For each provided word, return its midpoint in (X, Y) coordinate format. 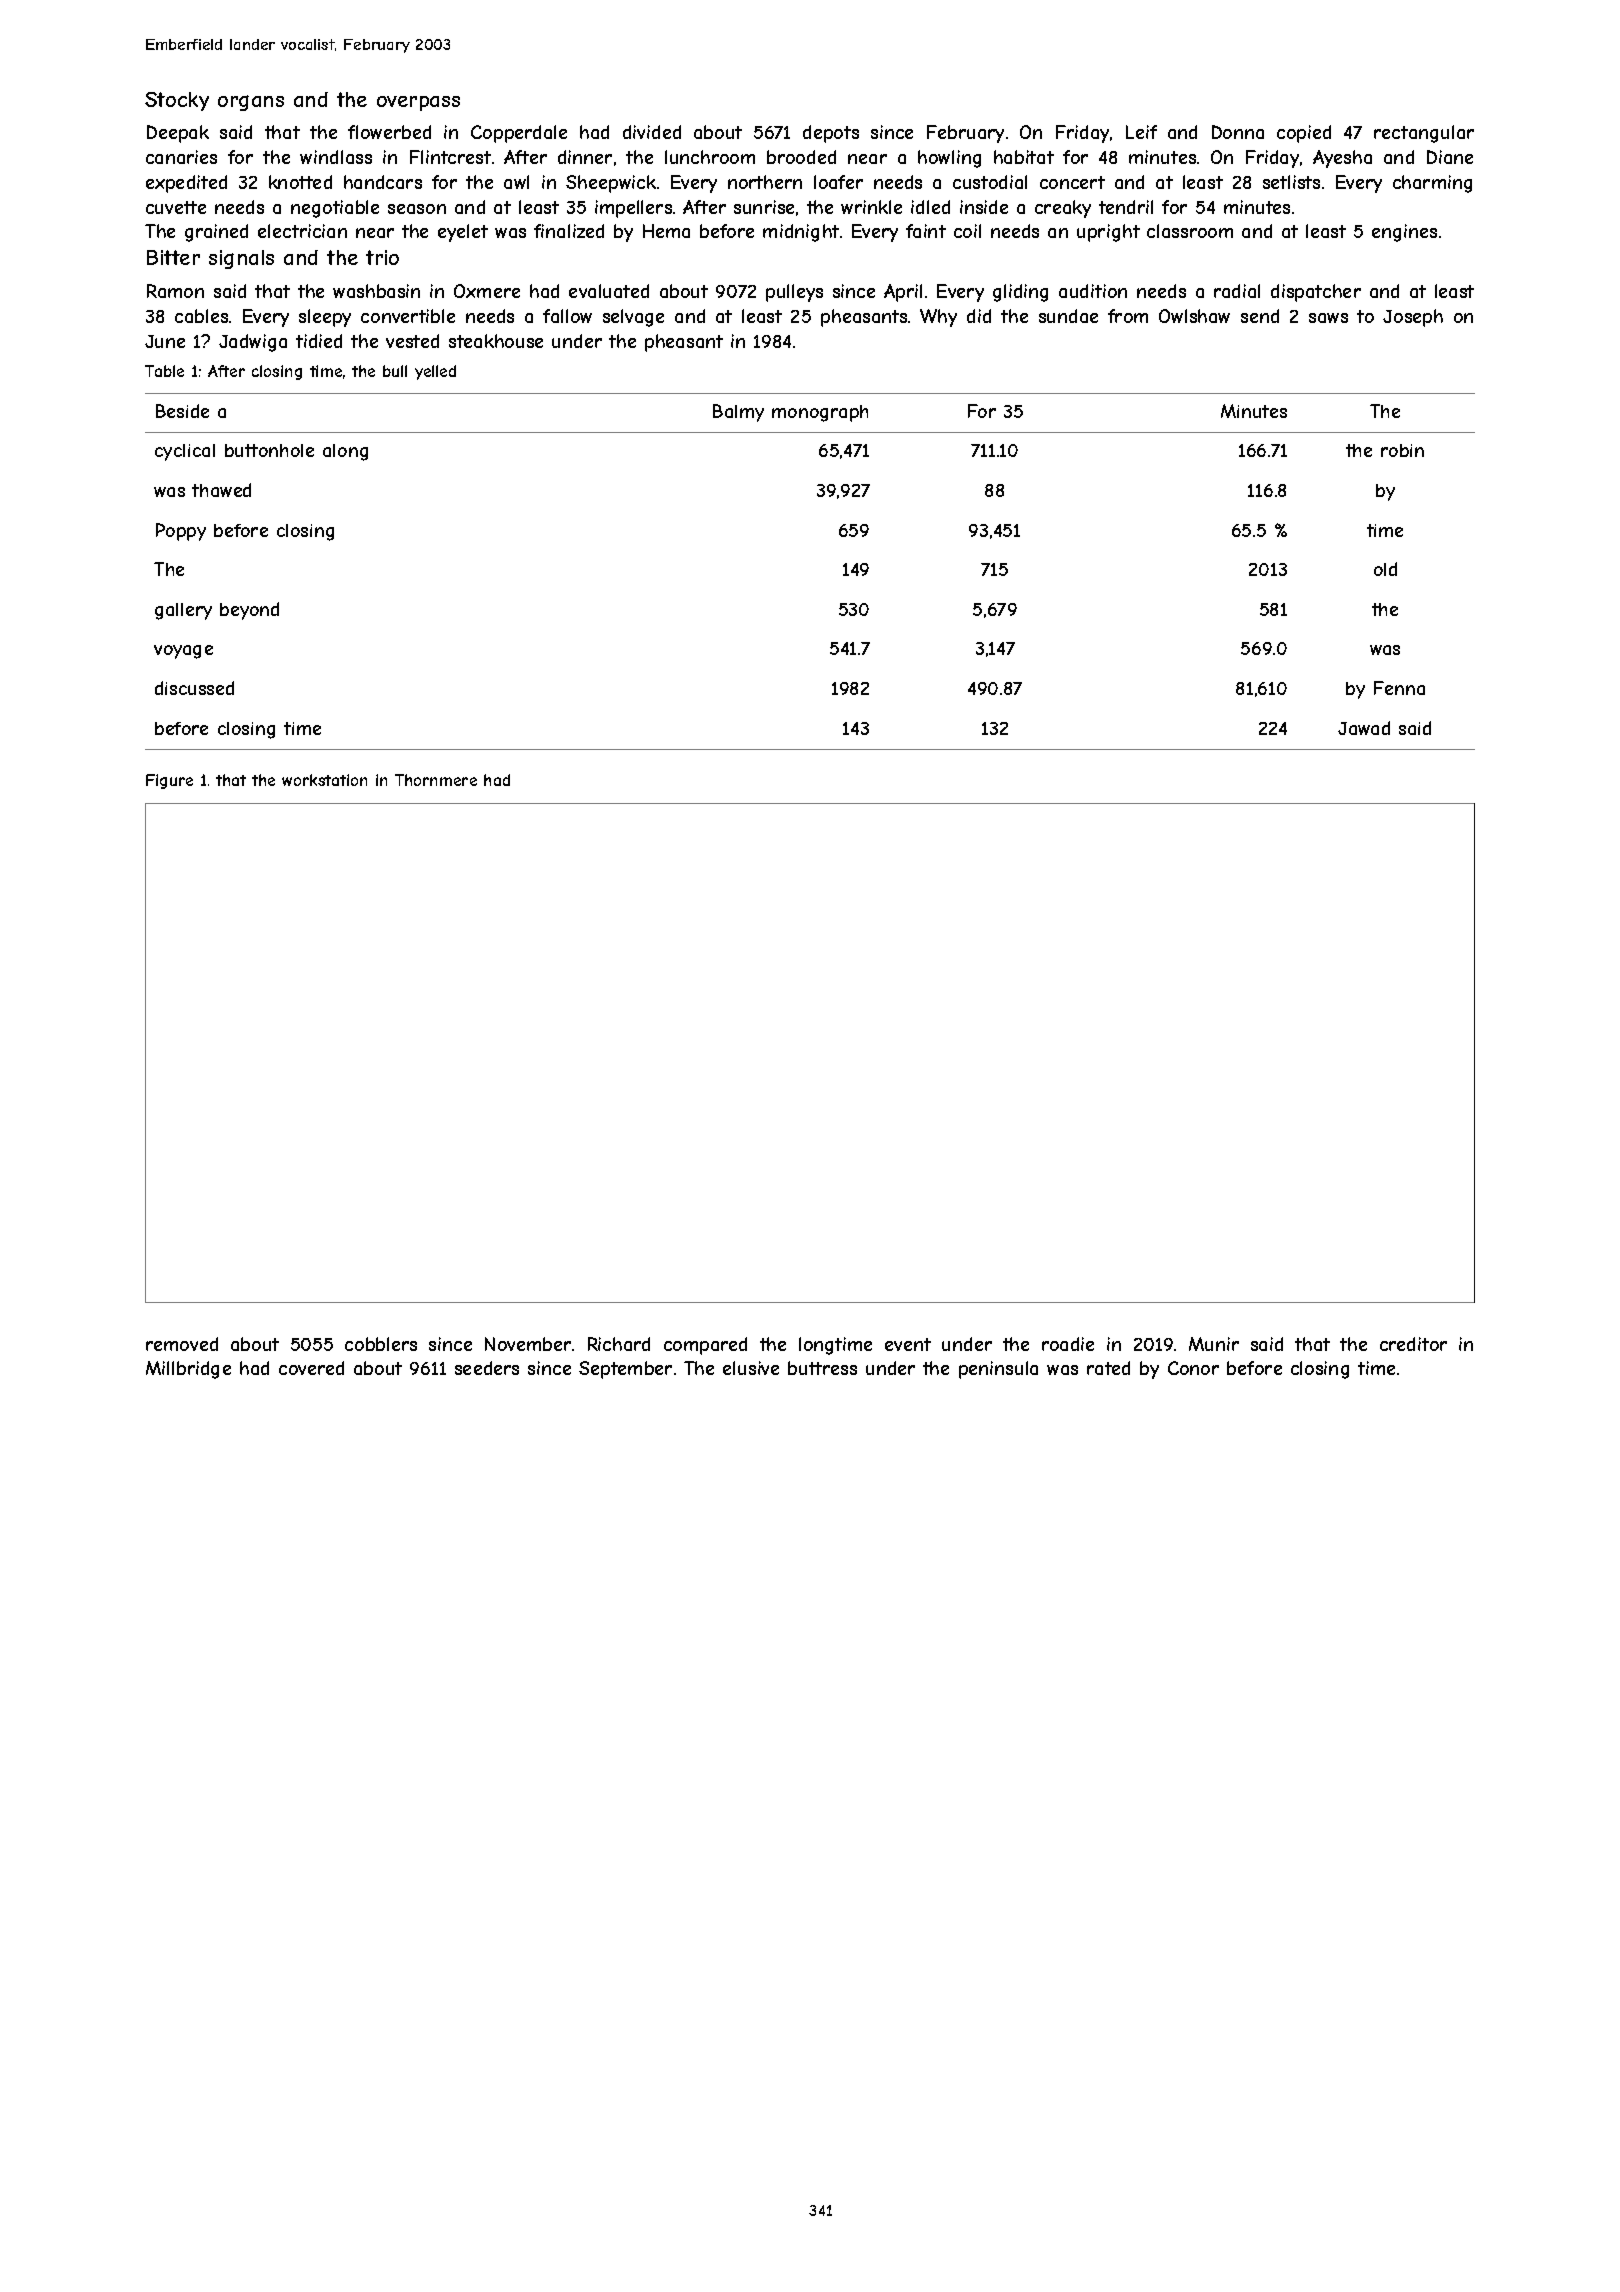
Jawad (1364, 728)
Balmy (738, 413)
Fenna (1399, 688)
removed (182, 1344)
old (1385, 569)
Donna (1238, 132)
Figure (169, 781)
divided (652, 132)
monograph (820, 413)
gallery (183, 611)
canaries (181, 157)
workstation (324, 780)
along (345, 452)
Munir (1214, 1344)
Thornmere (436, 780)
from (1128, 316)
